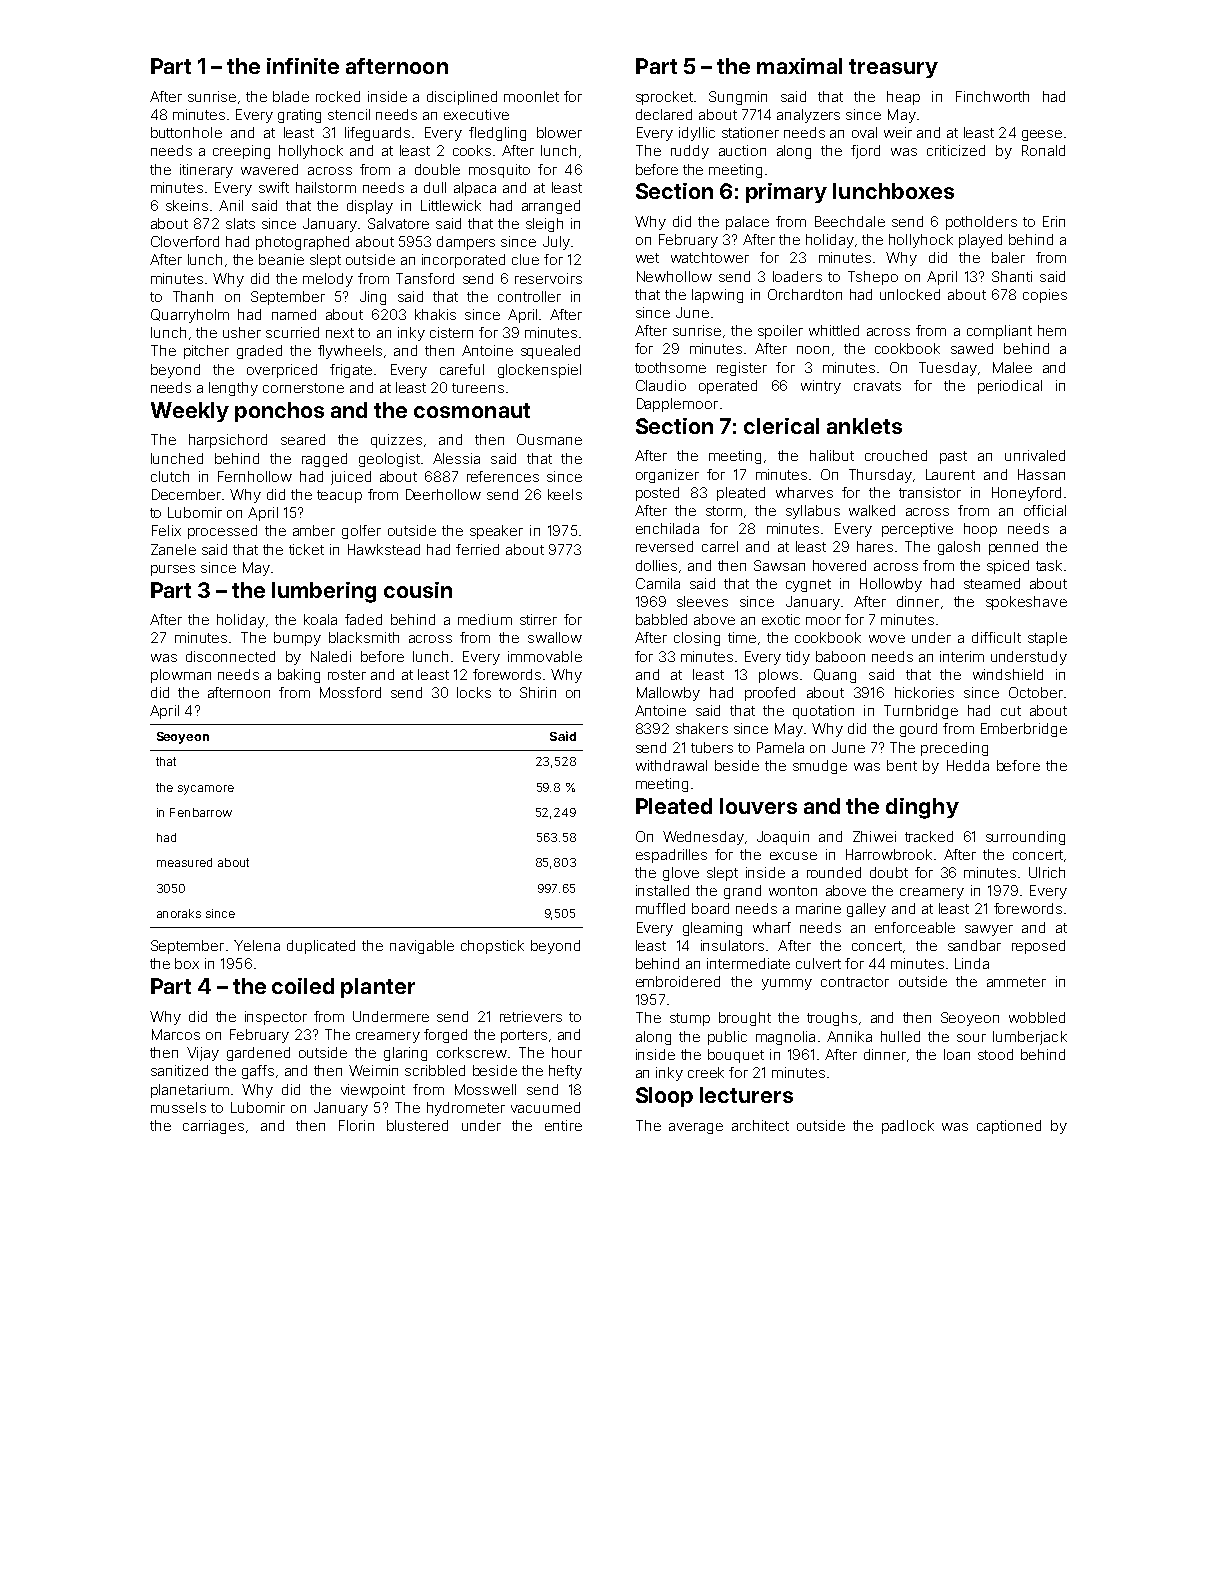 The width and height of the document is (1217, 1575). I want to click on October, so click(1036, 692).
